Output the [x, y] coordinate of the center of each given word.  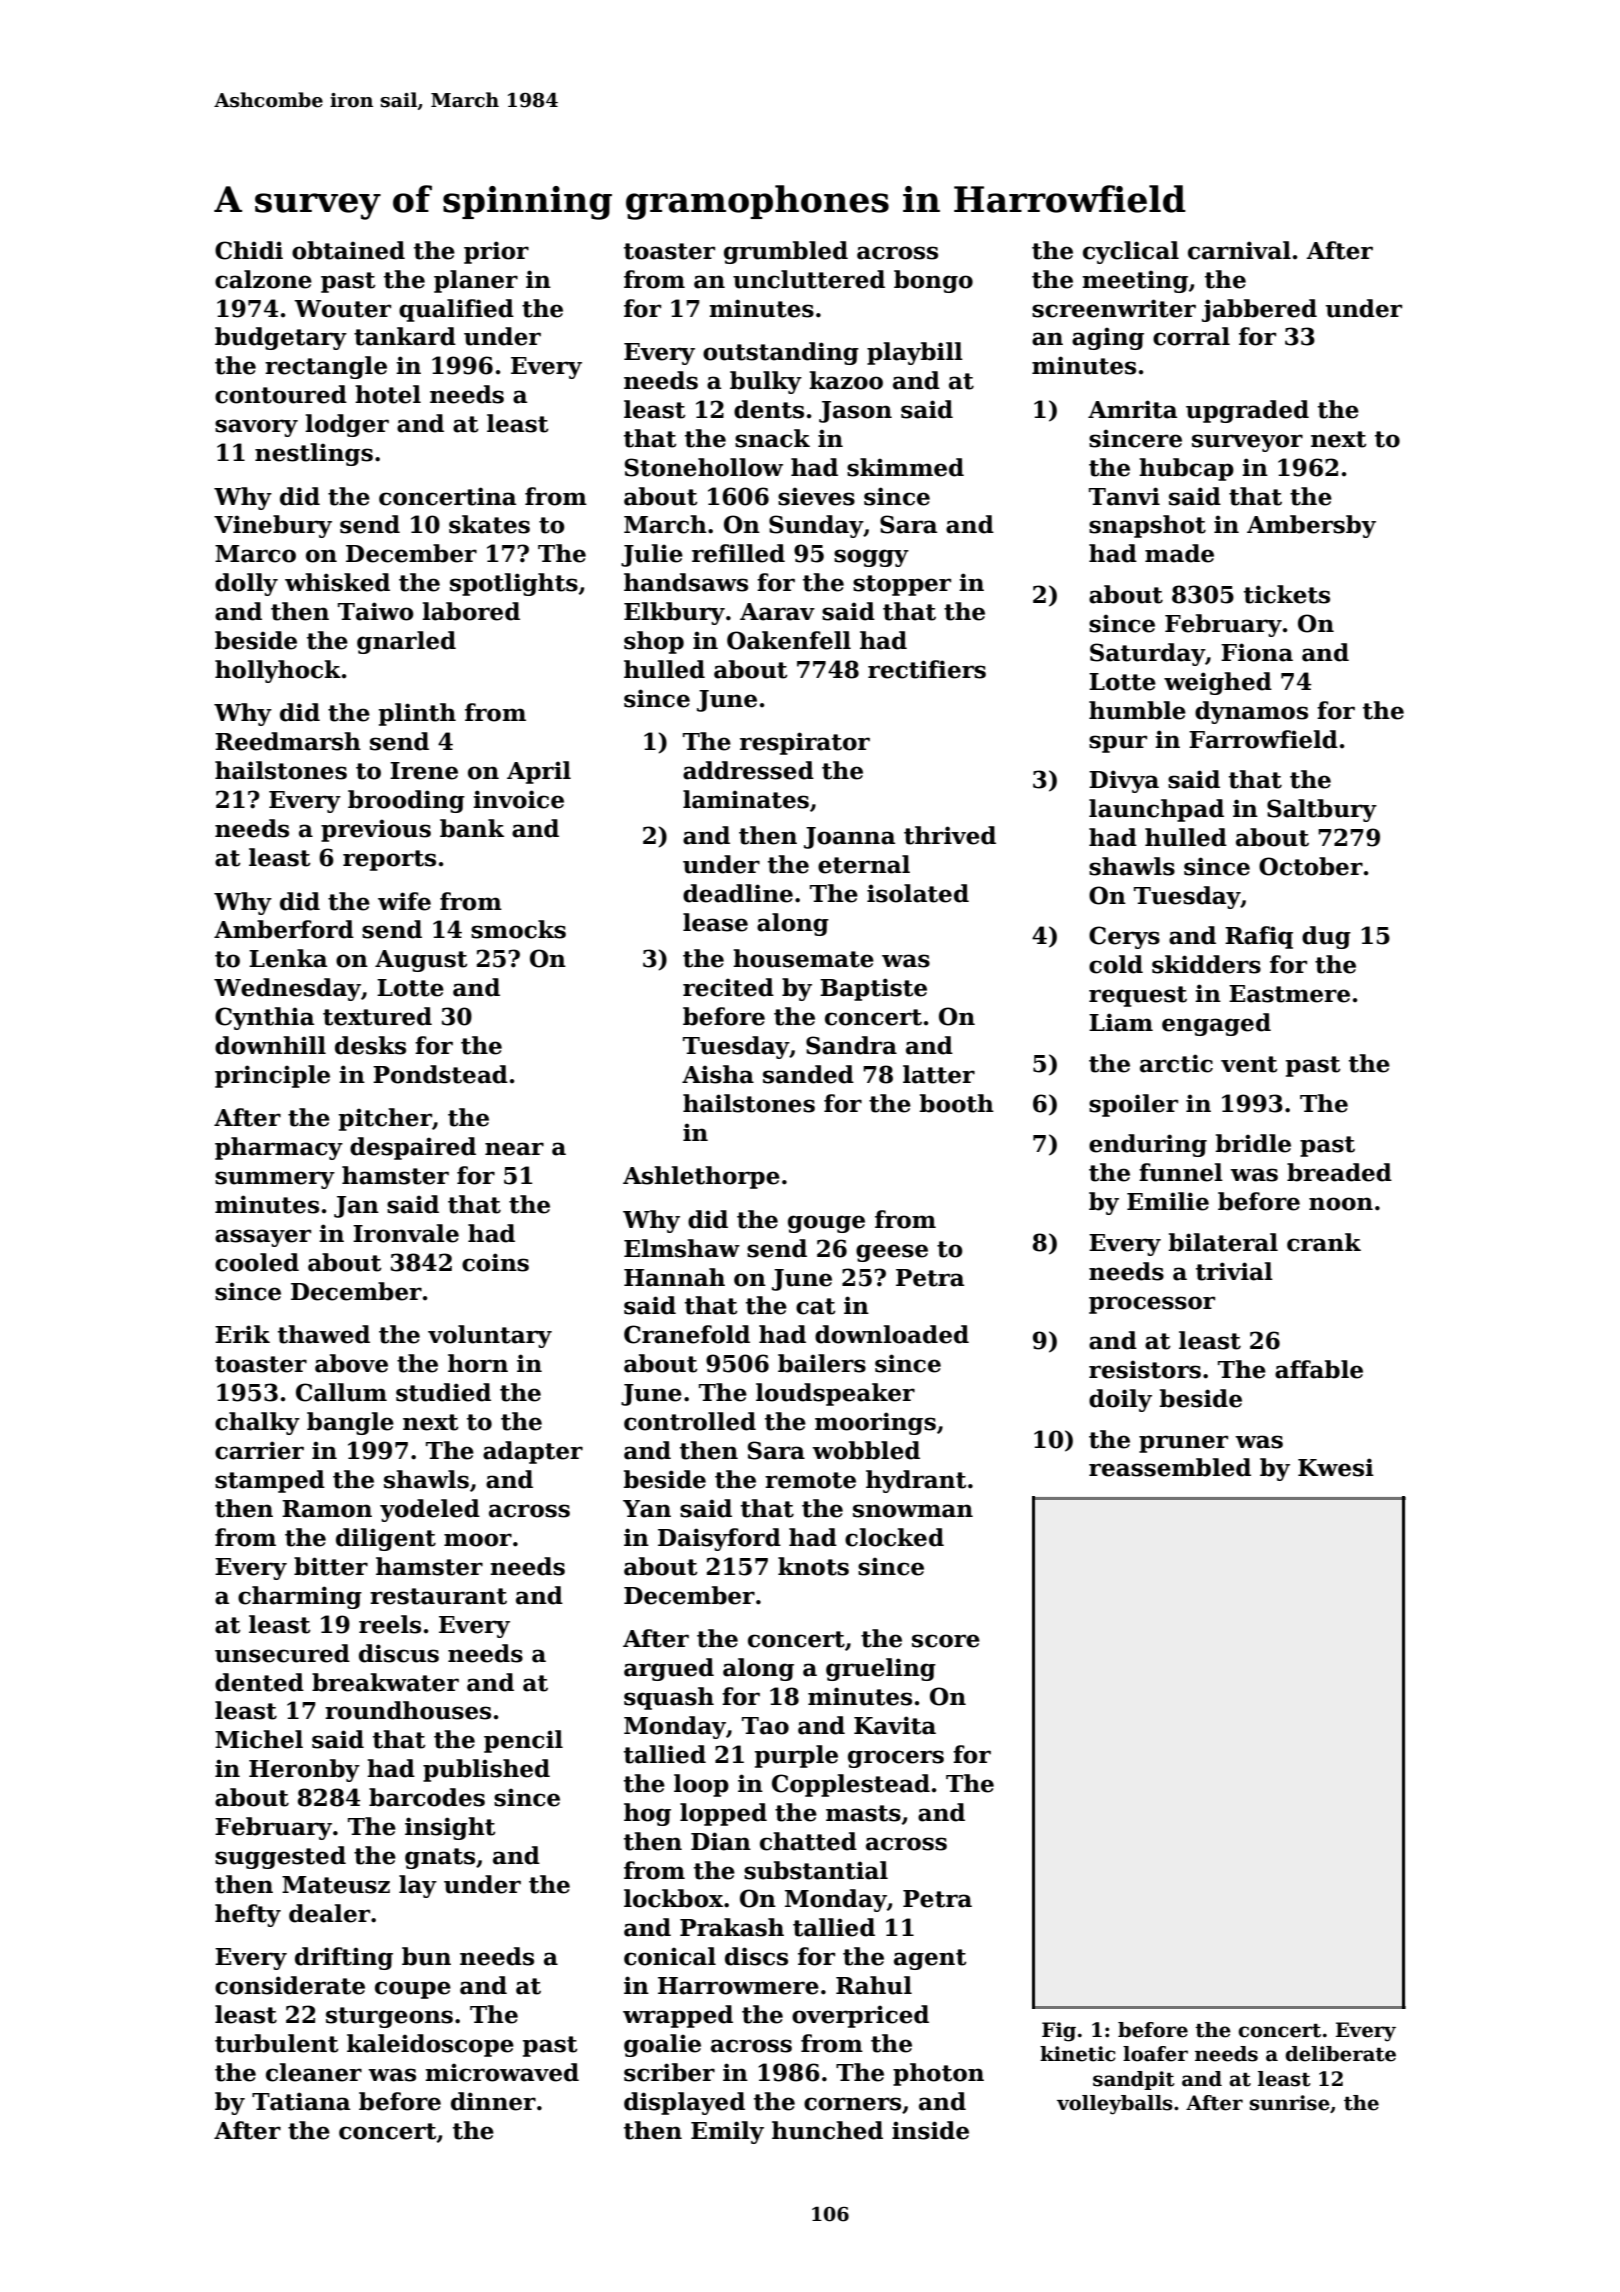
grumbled [786, 252]
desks [370, 1045]
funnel [1181, 1172]
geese [892, 1253]
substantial [816, 1870]
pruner [1183, 1444]
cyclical [1131, 252]
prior [496, 252]
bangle [350, 1423]
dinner [493, 2101]
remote [810, 1480]
